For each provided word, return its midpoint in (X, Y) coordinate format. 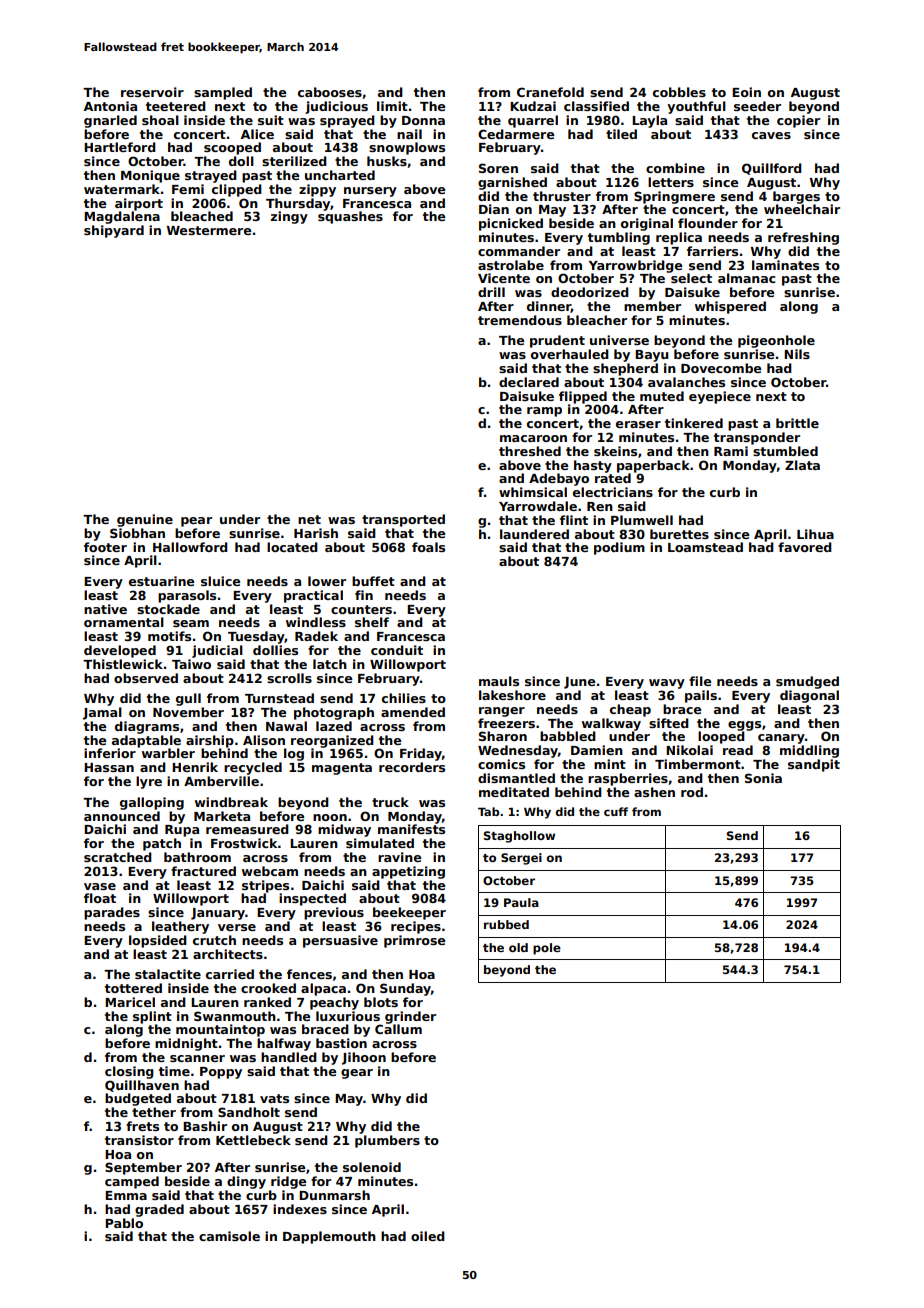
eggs (744, 726)
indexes (300, 1209)
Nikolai (689, 750)
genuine (145, 520)
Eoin (746, 92)
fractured (203, 871)
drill (491, 292)
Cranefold (550, 92)
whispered (730, 307)
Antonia (110, 106)
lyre (149, 782)
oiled (428, 1236)
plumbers (387, 1141)
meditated (514, 792)
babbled (568, 736)
